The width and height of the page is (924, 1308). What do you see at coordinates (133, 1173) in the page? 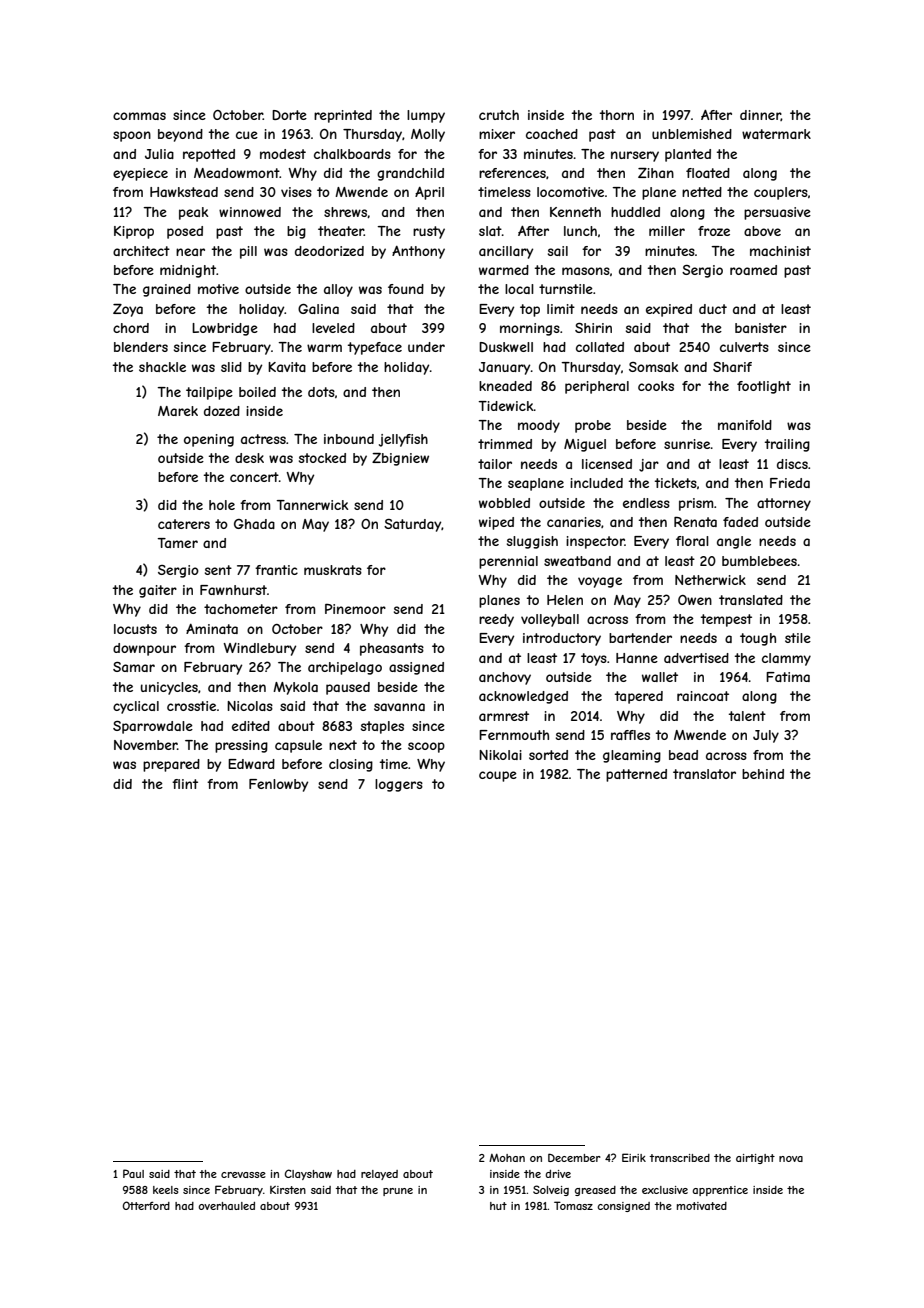
I see `Paul` at bounding box center [133, 1173].
